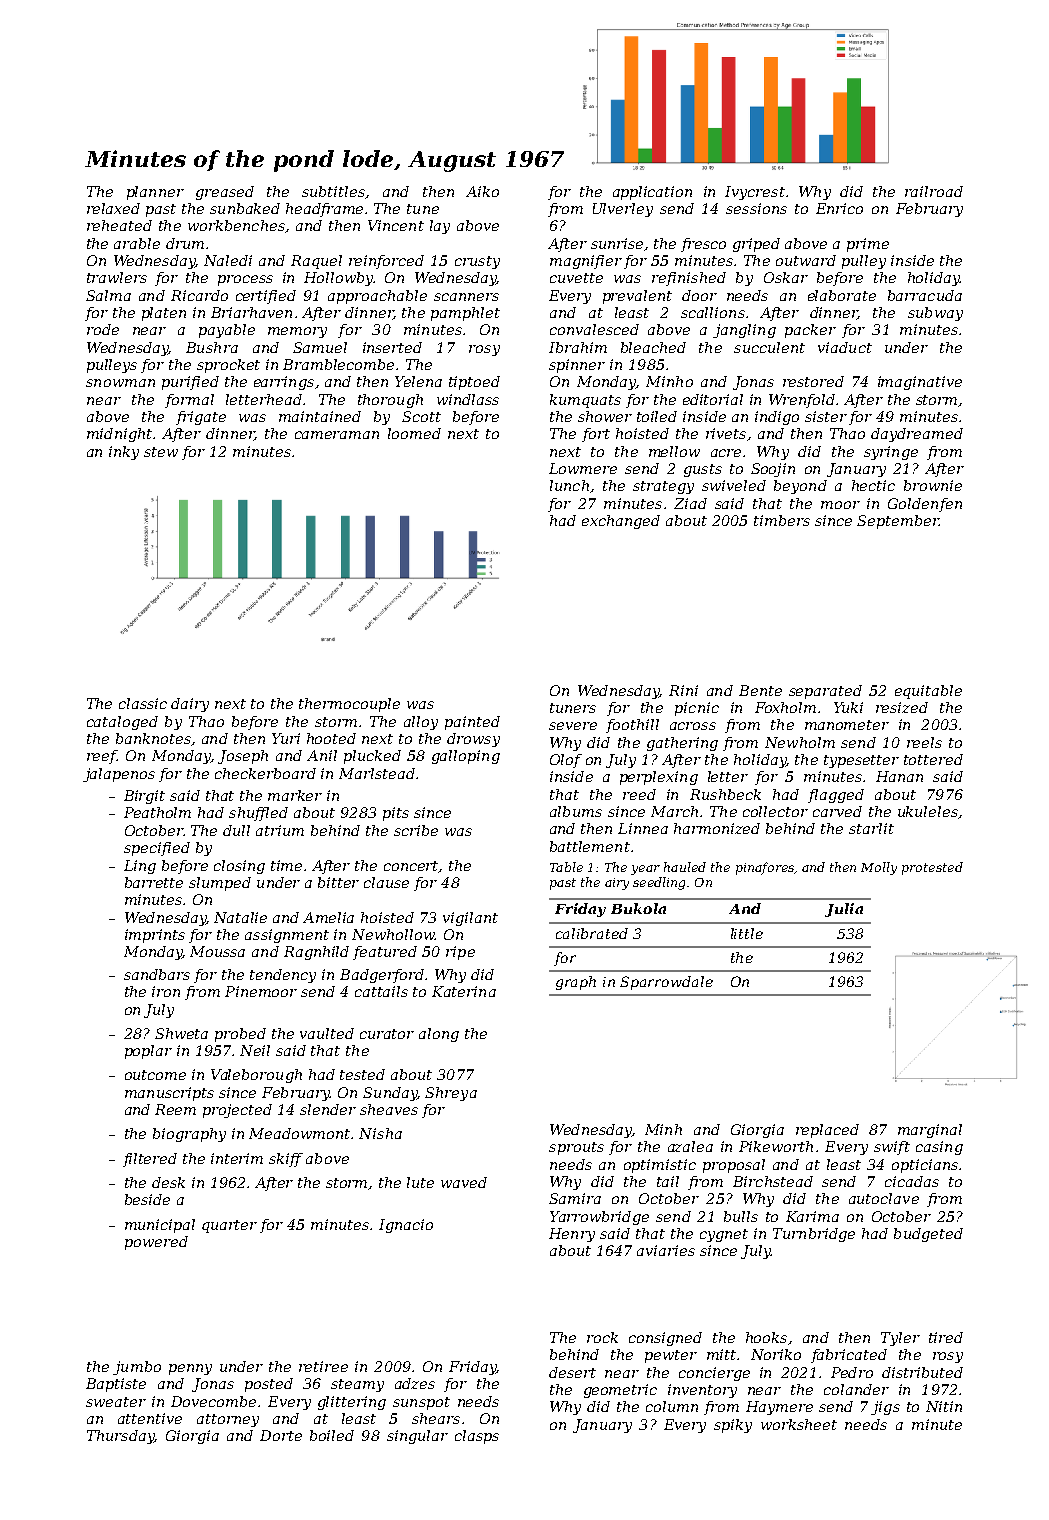  Describe the element at coordinates (225, 193) in the screenshot. I see `greased` at that location.
